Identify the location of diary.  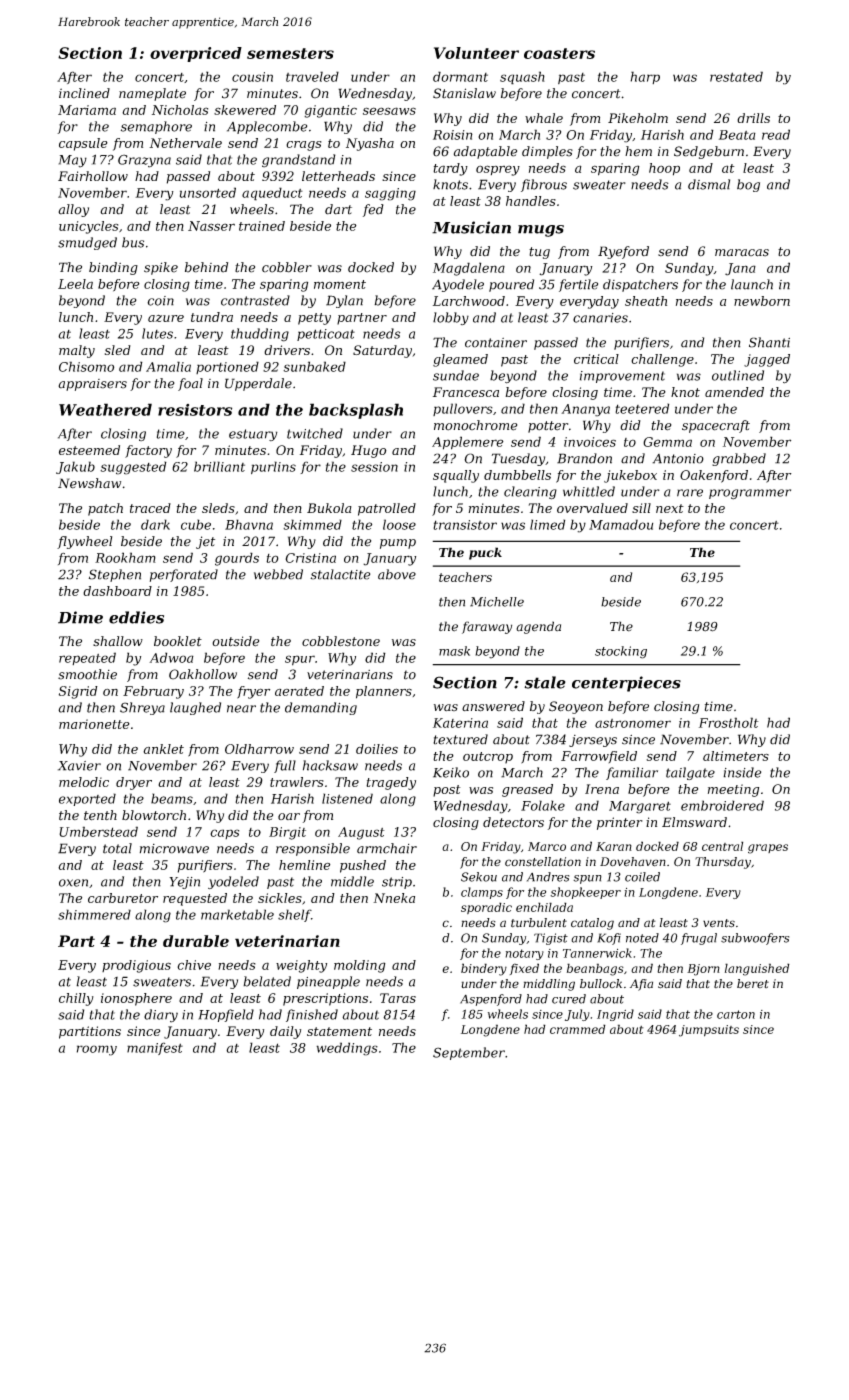
(161, 1016).
